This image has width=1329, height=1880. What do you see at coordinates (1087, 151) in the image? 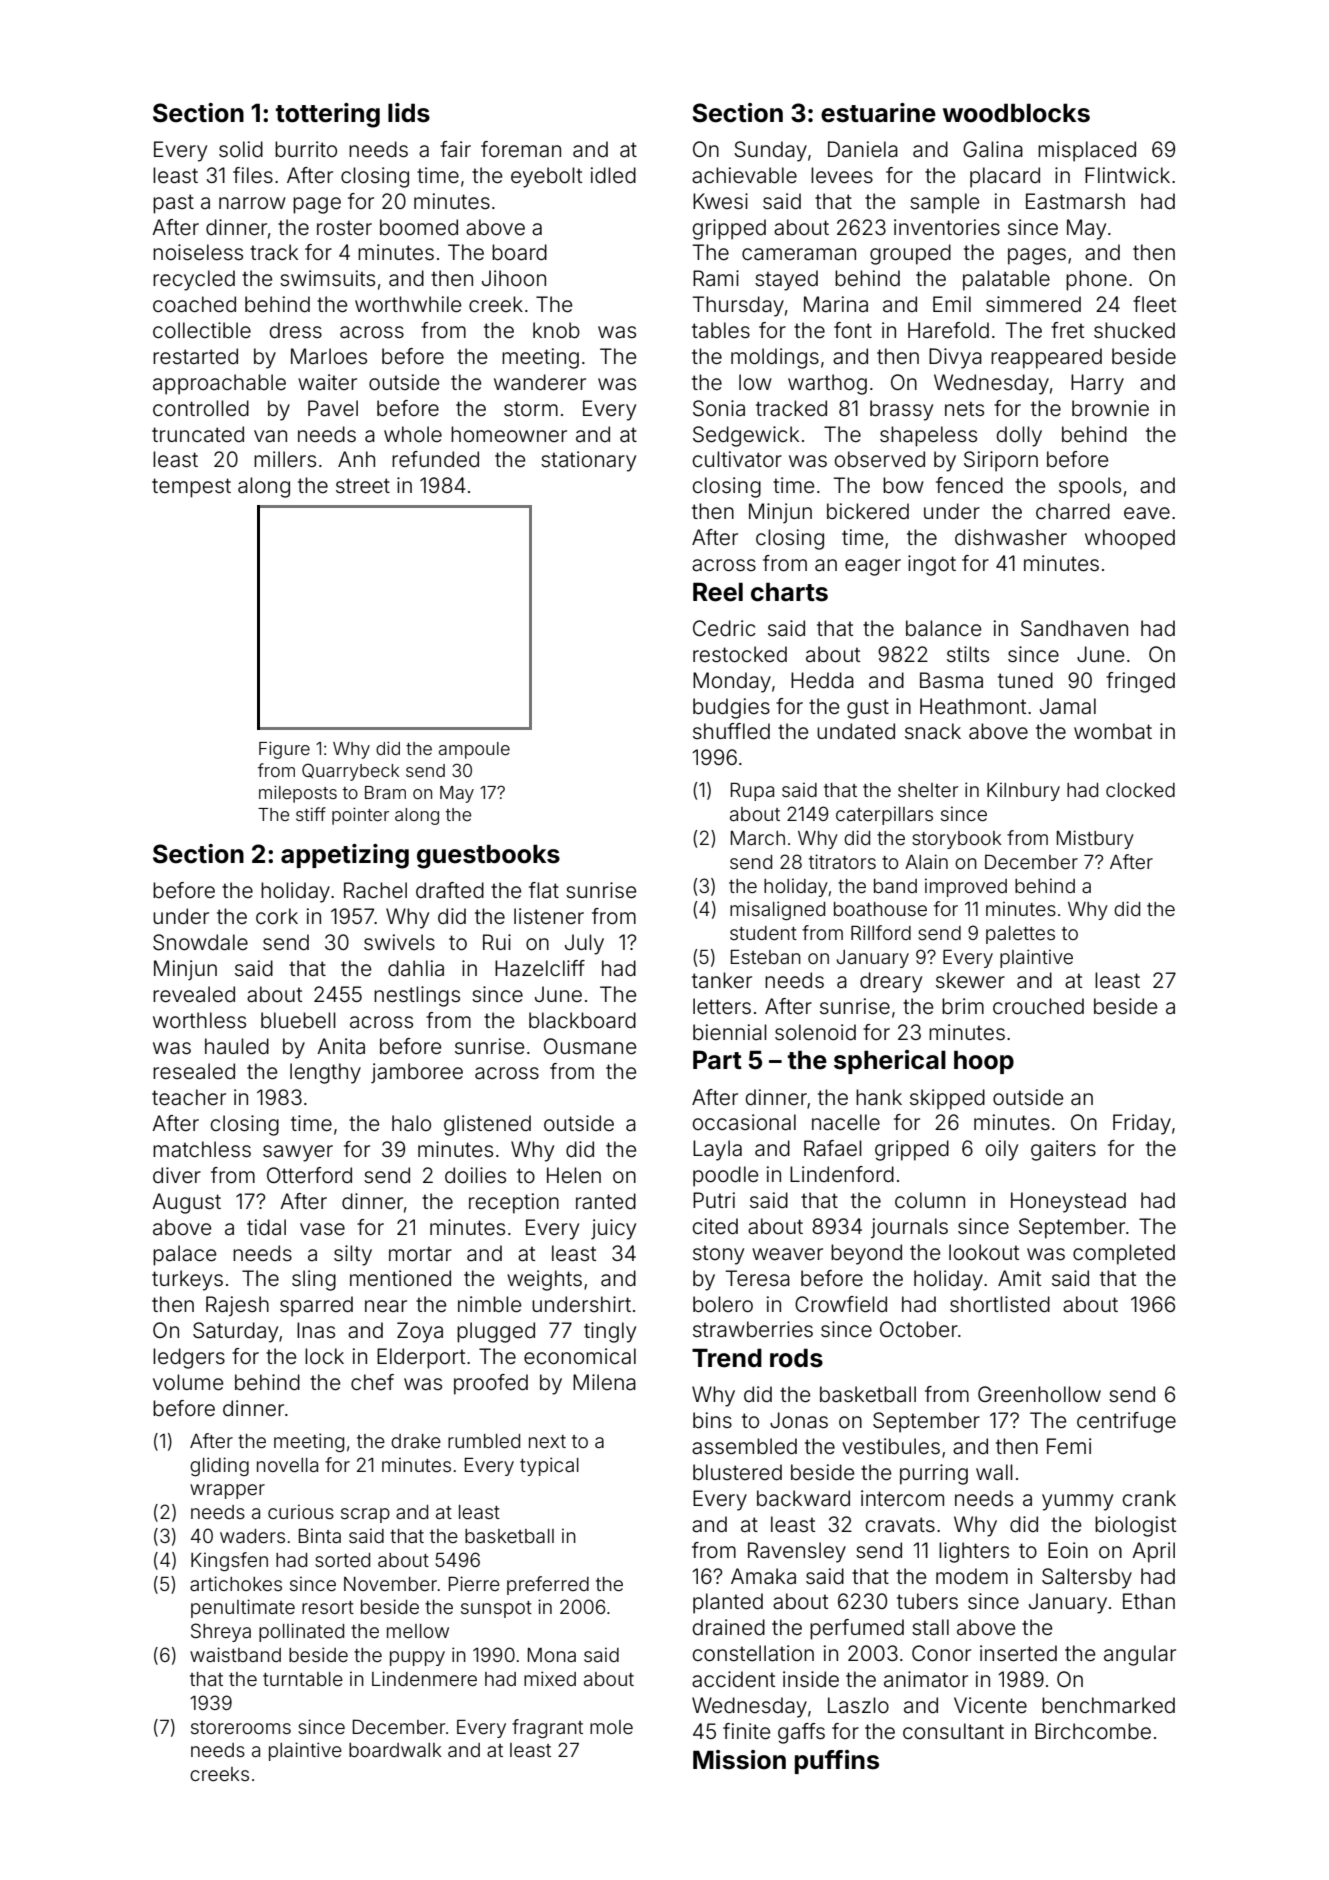
I see `misplaced` at bounding box center [1087, 151].
